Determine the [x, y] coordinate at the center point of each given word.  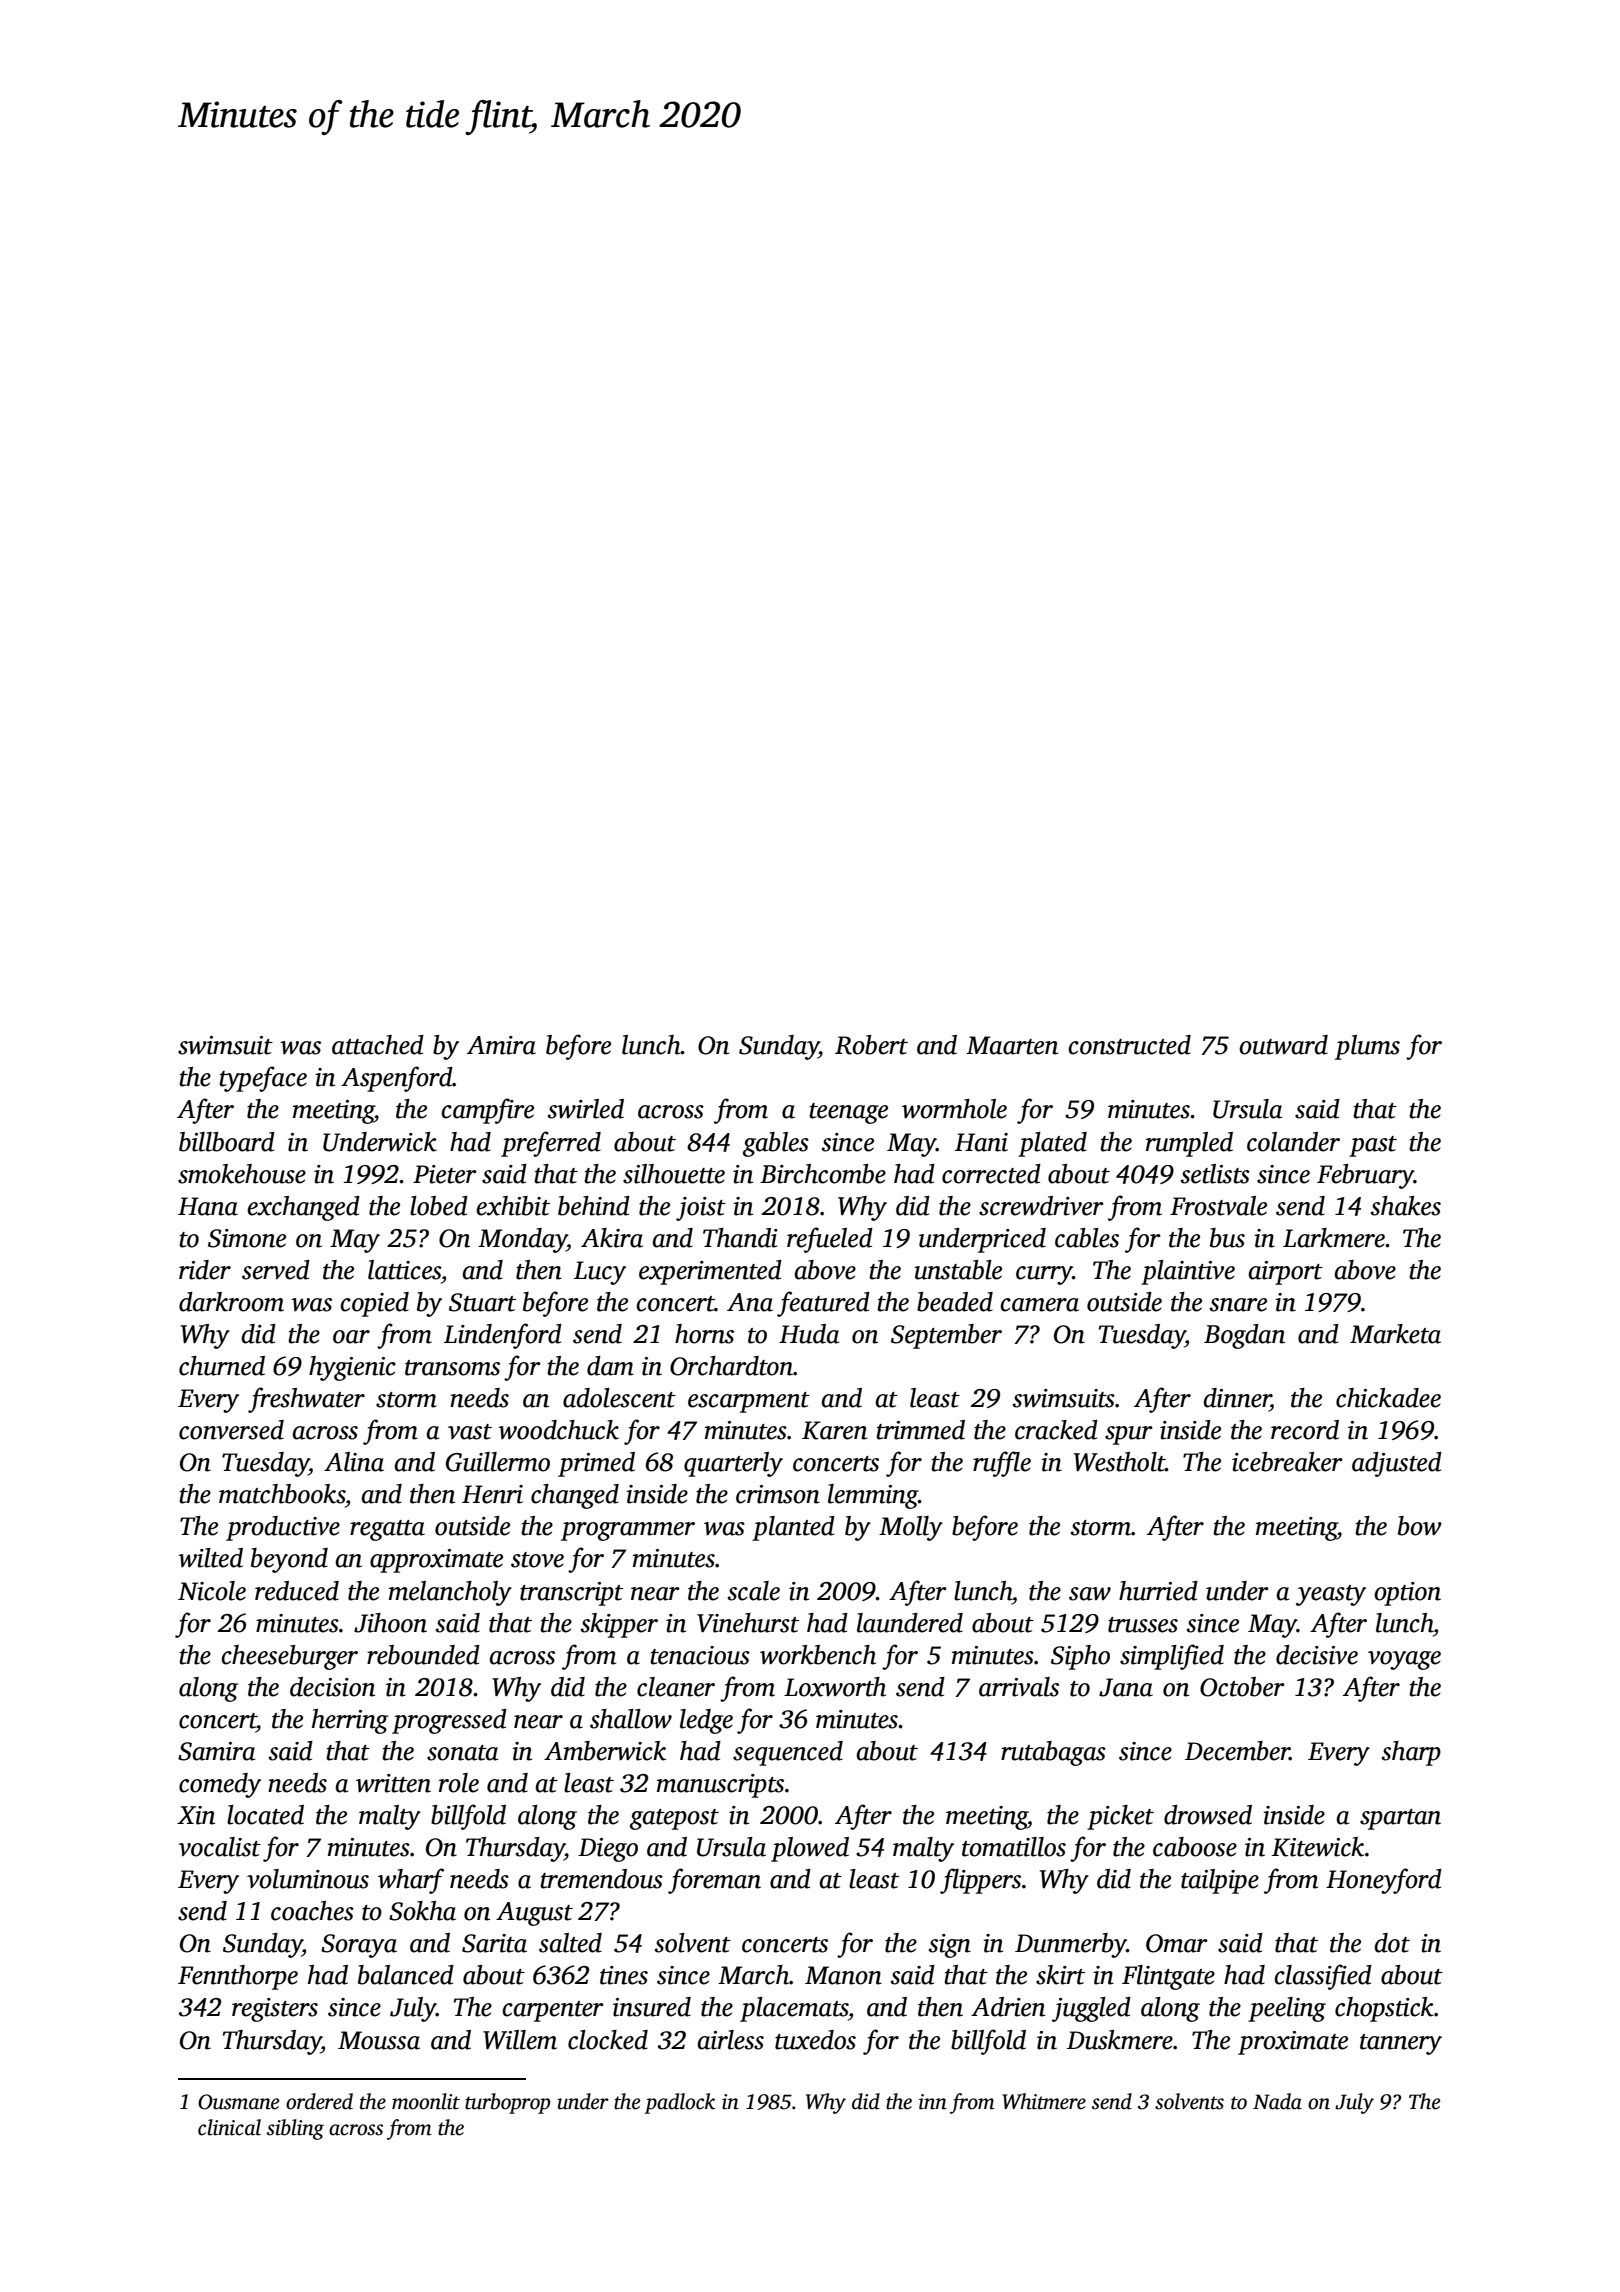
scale [754, 1591]
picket [1120, 1817]
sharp [1411, 1753]
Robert [871, 1045]
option [1407, 1594]
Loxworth [835, 1687]
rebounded [423, 1655]
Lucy [600, 1273]
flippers [980, 1881]
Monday [522, 1240]
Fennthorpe [238, 1977]
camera [1039, 1305]
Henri [492, 1494]
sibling [295, 2129]
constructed [1129, 1045]
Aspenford [397, 1079]
